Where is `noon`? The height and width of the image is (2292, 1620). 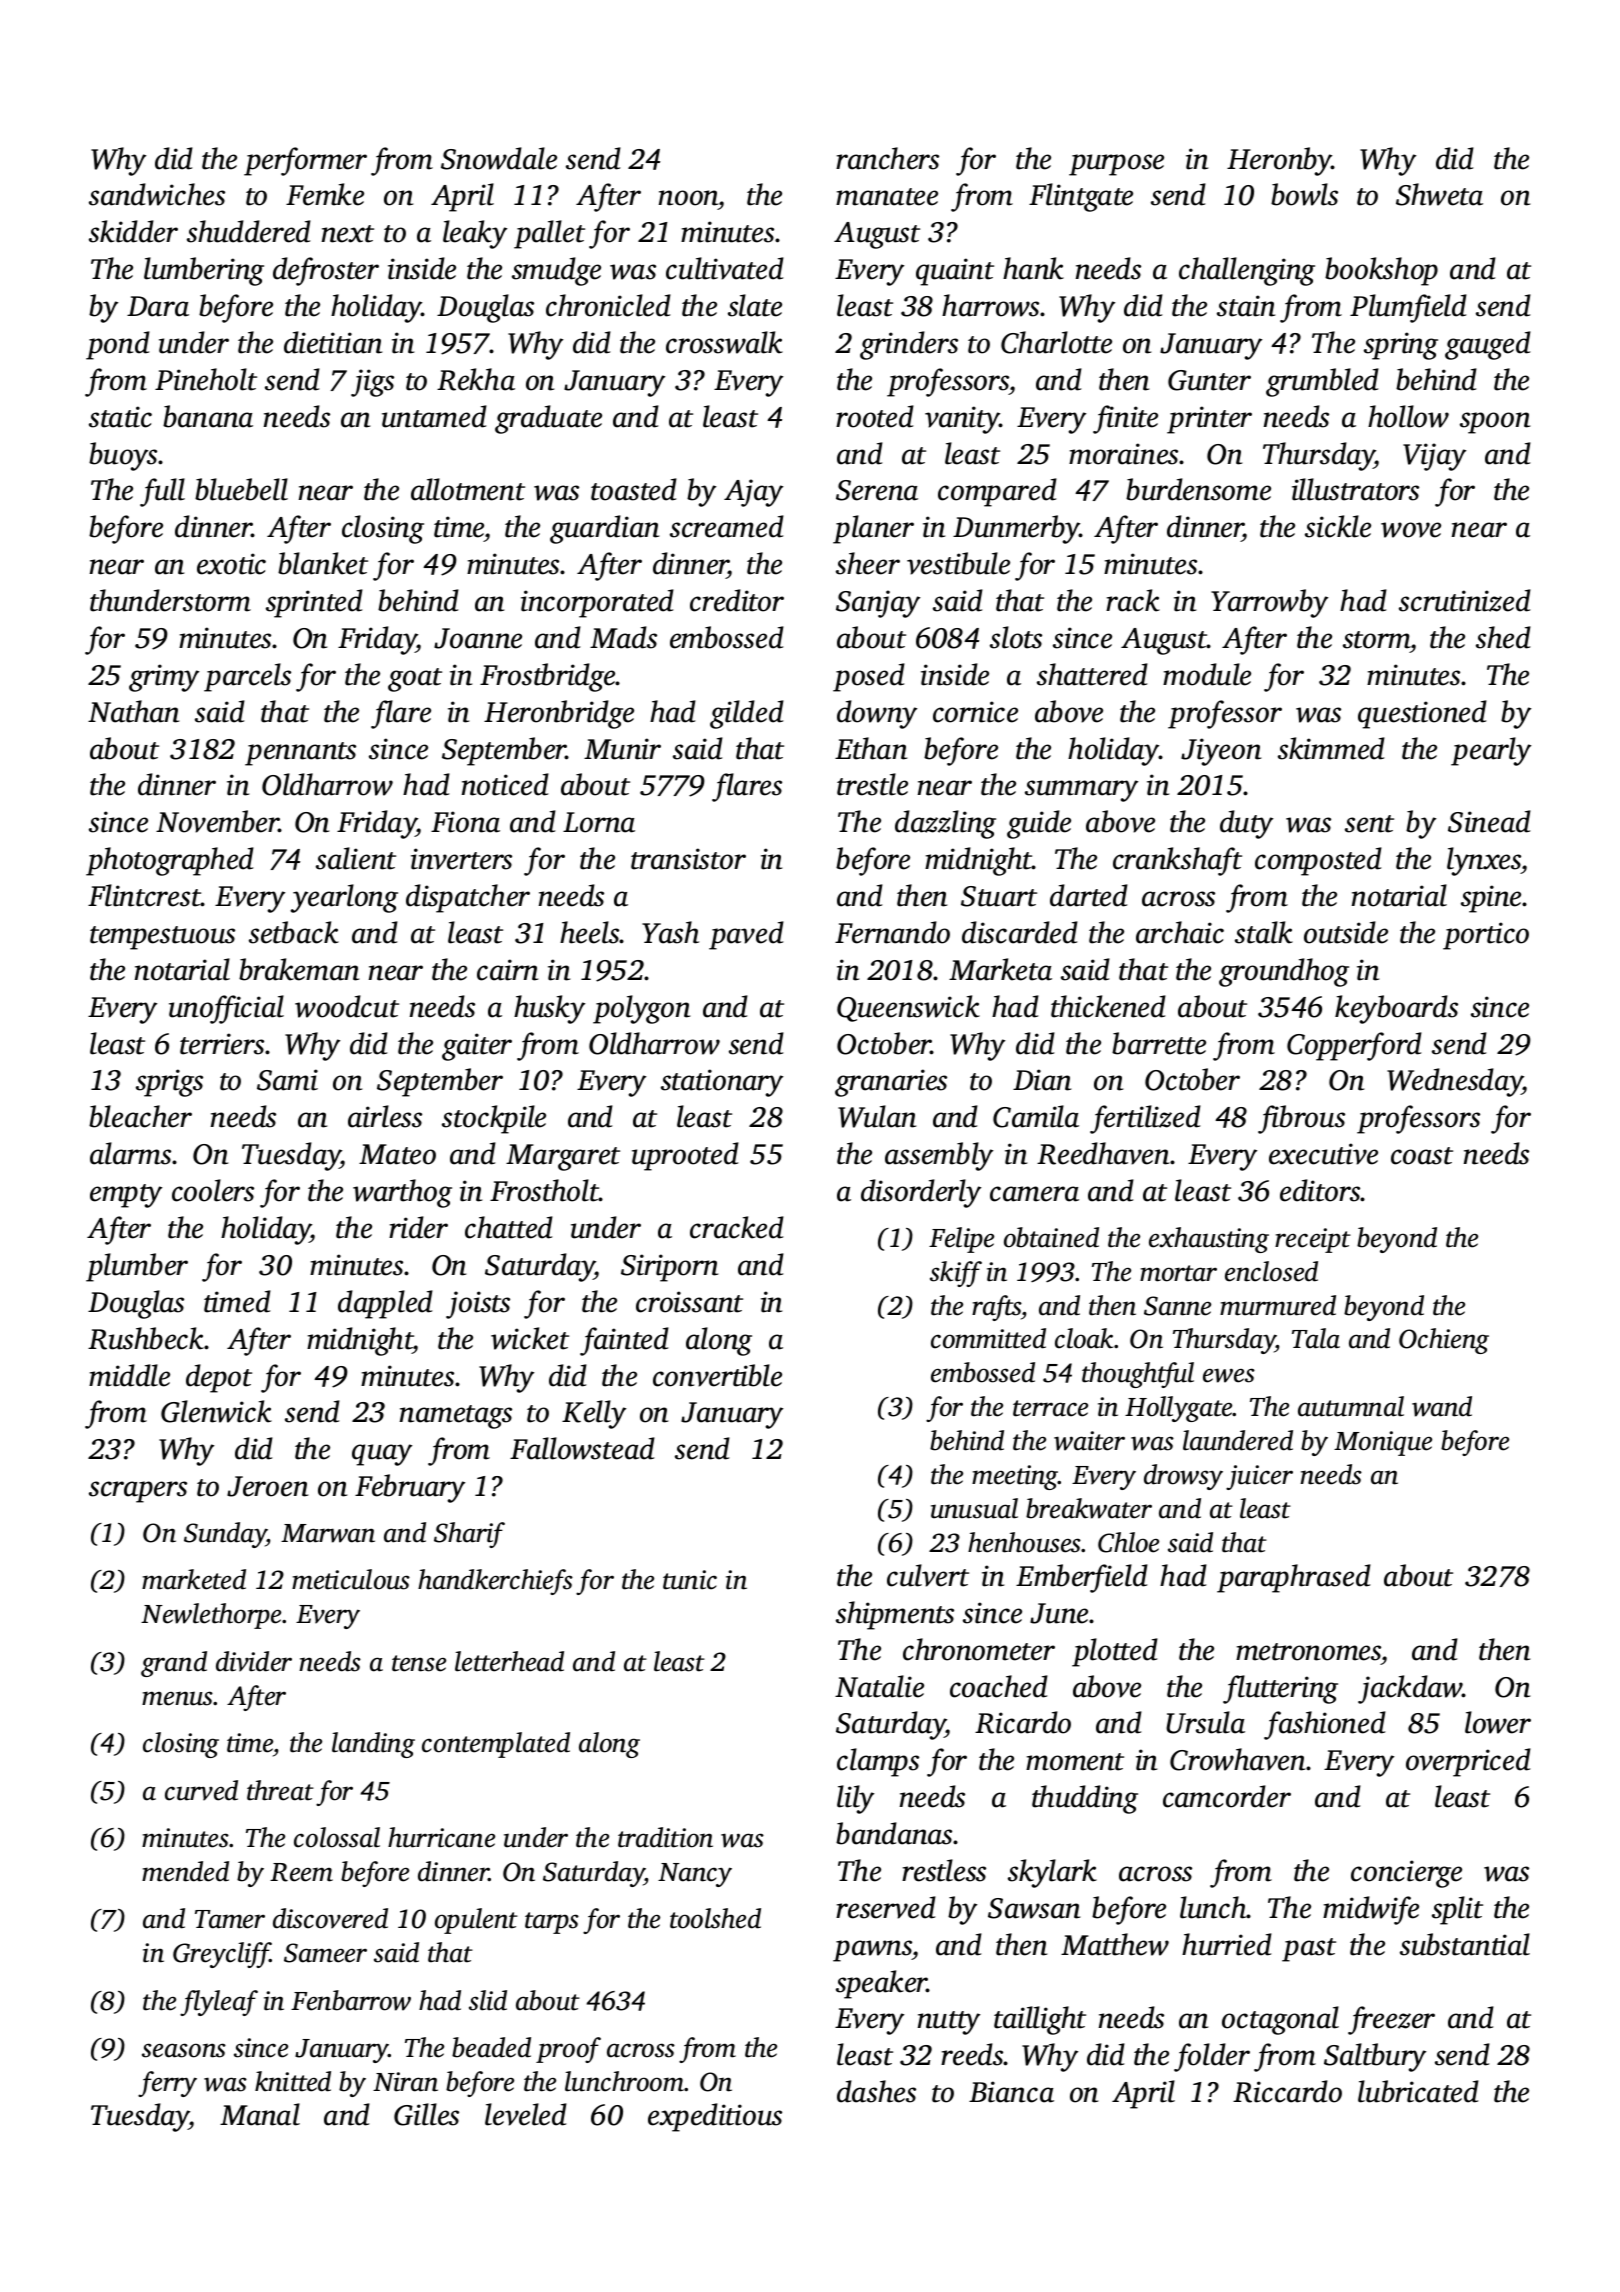 noon is located at coordinates (689, 199).
